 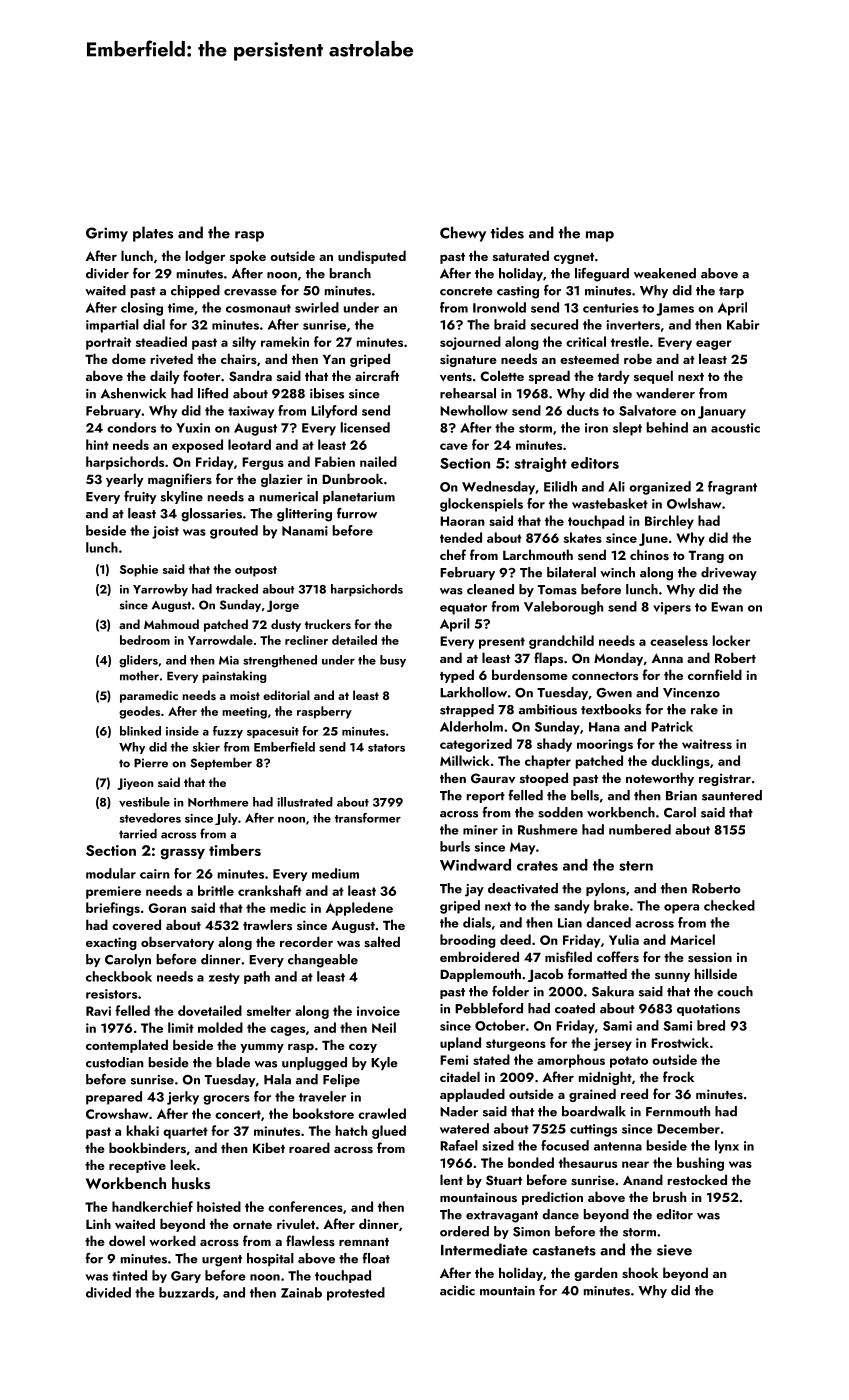 What do you see at coordinates (484, 1249) in the document?
I see `Intermediate` at bounding box center [484, 1249].
